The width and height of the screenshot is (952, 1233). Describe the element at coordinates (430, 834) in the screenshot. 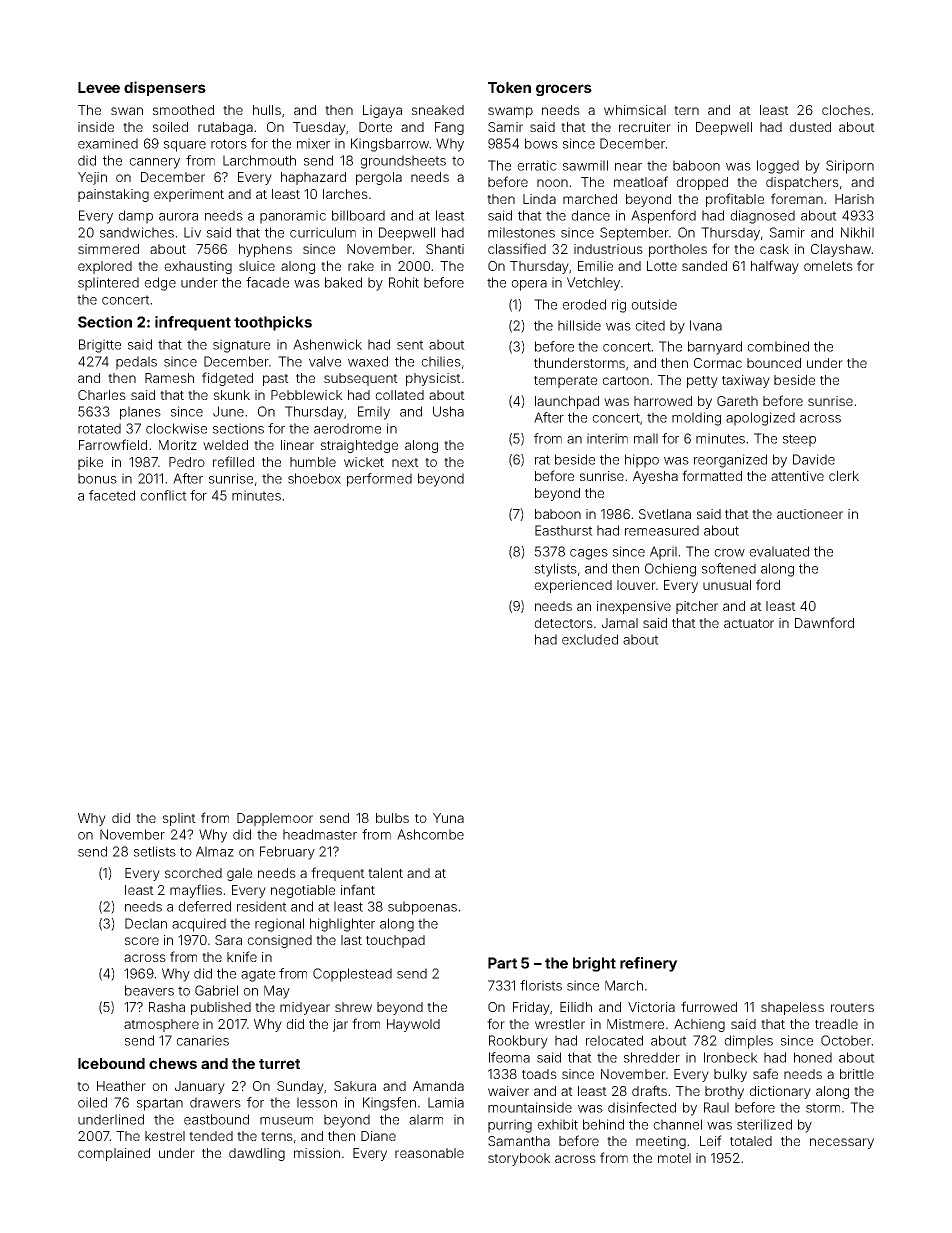

I see `Ashcombe` at that location.
